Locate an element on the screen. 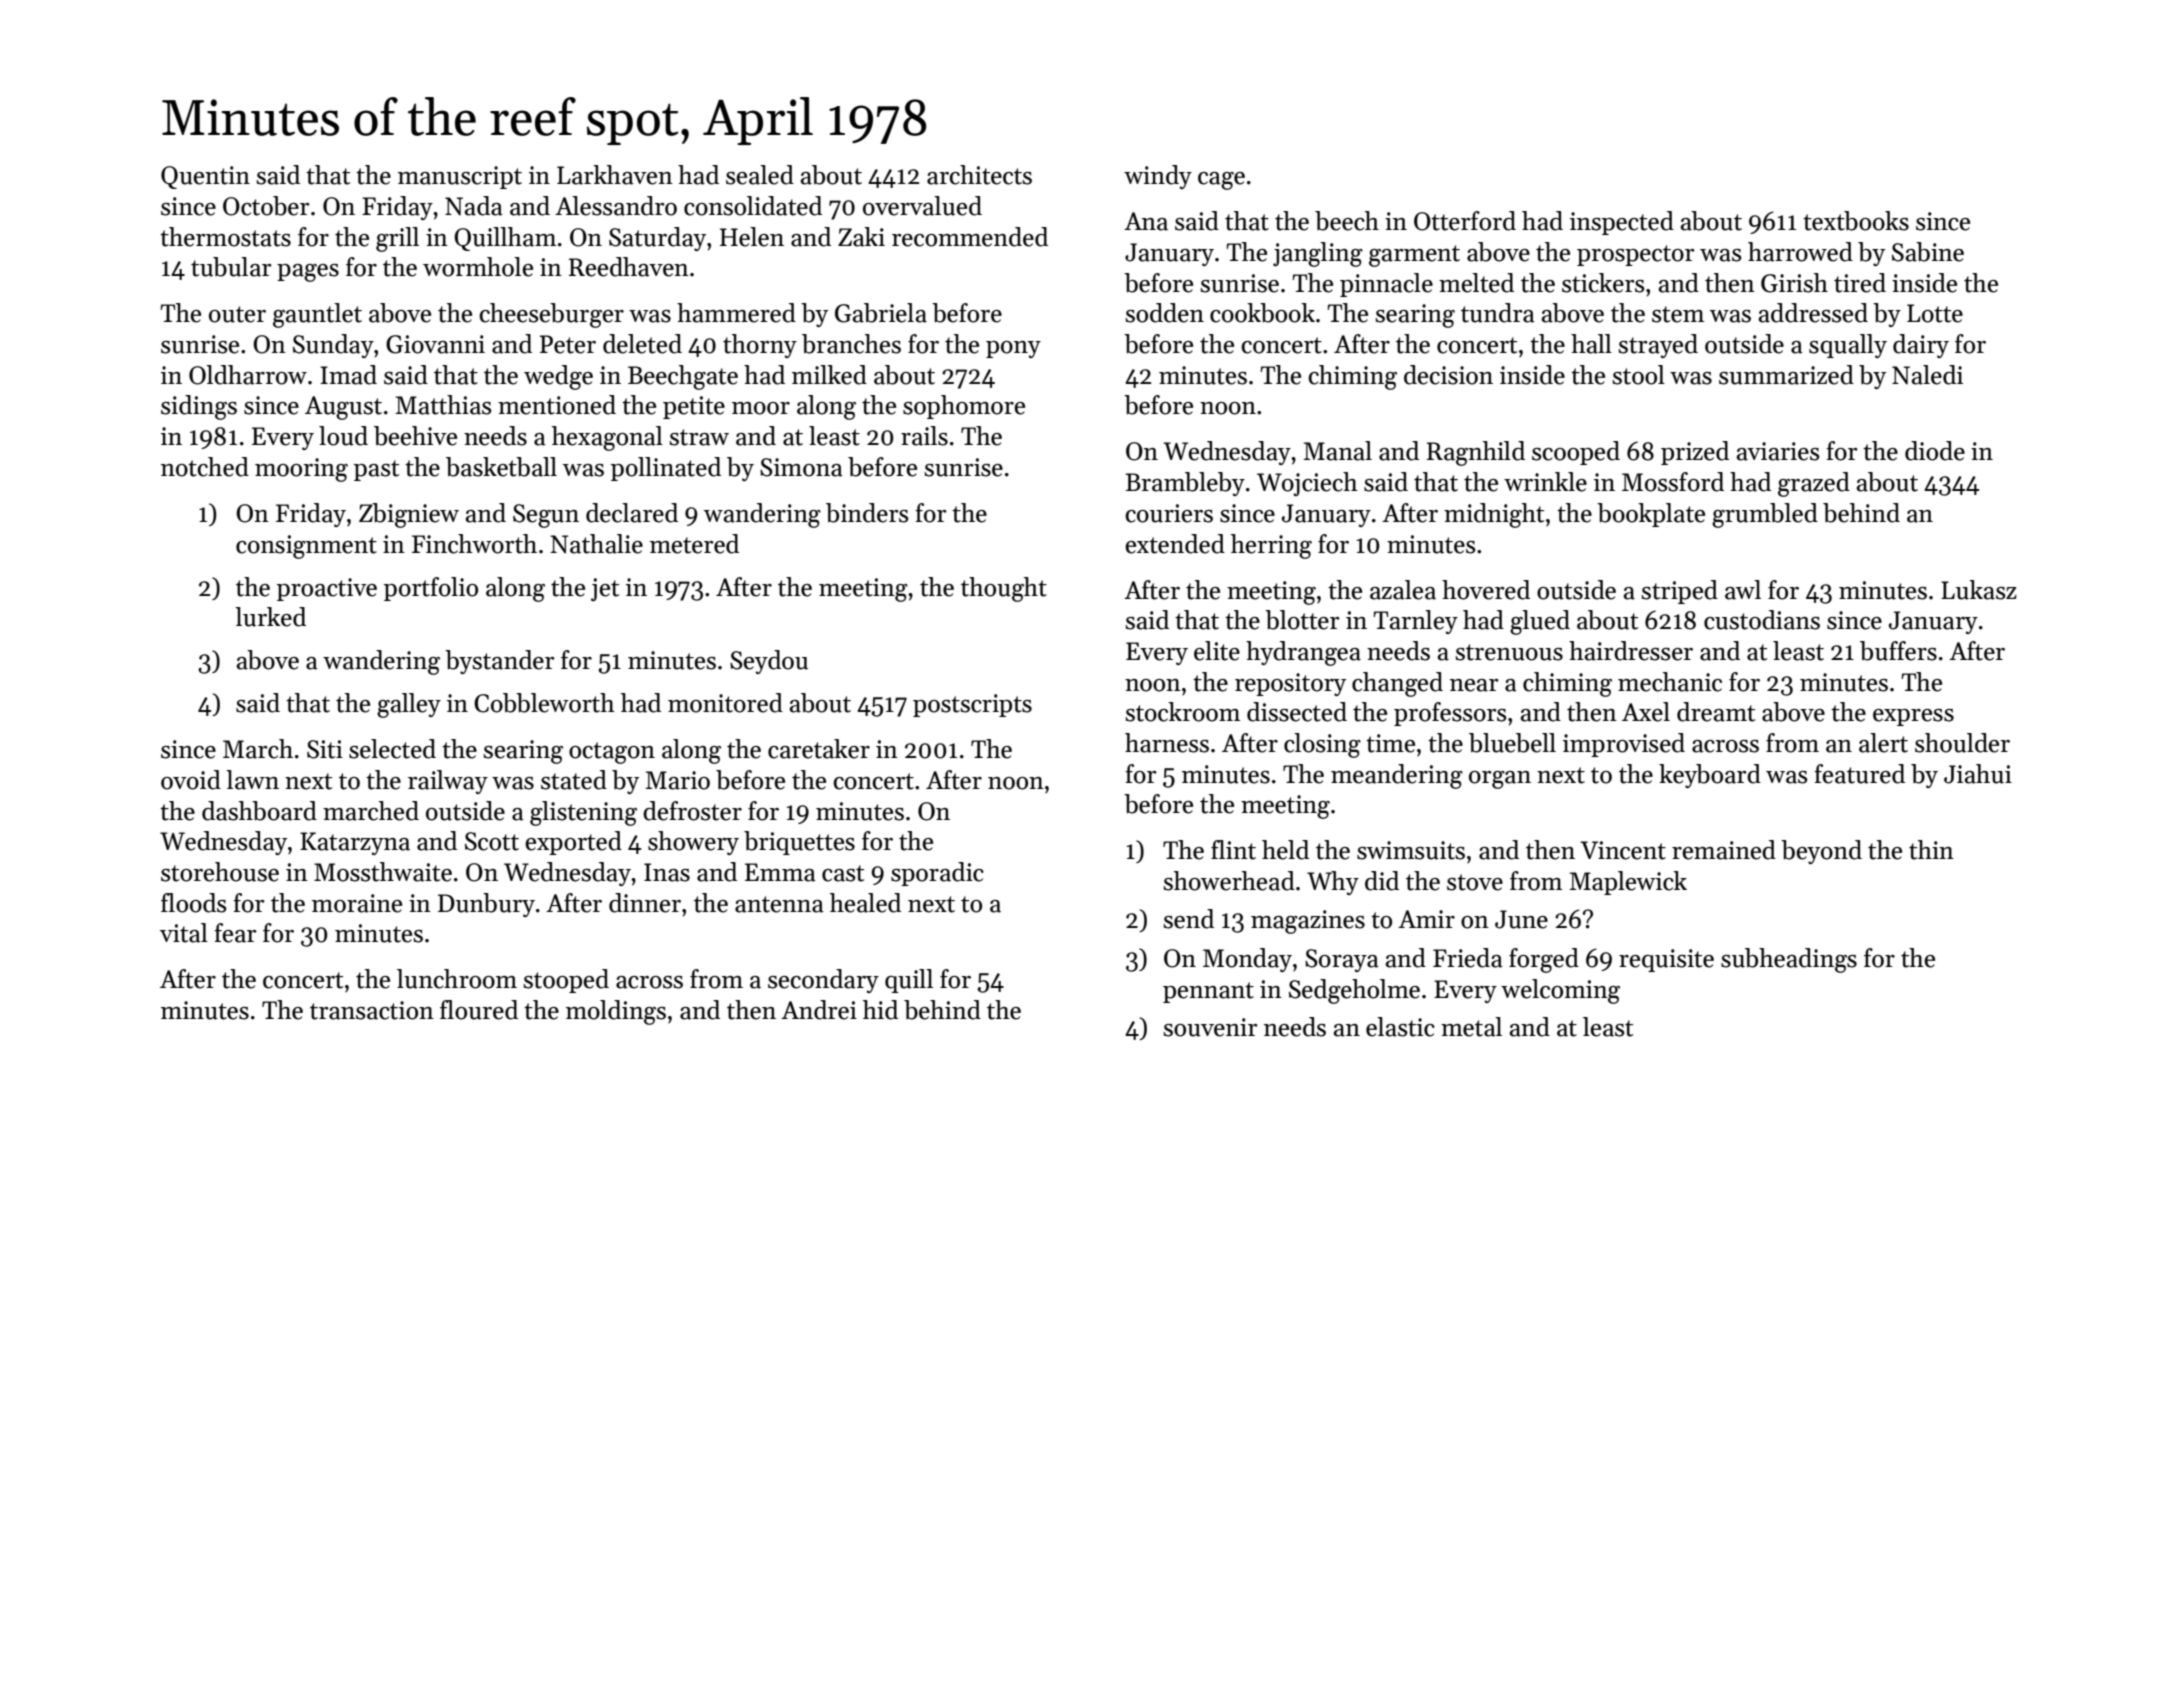 This screenshot has height=1683, width=2178. wormhole is located at coordinates (478, 267).
